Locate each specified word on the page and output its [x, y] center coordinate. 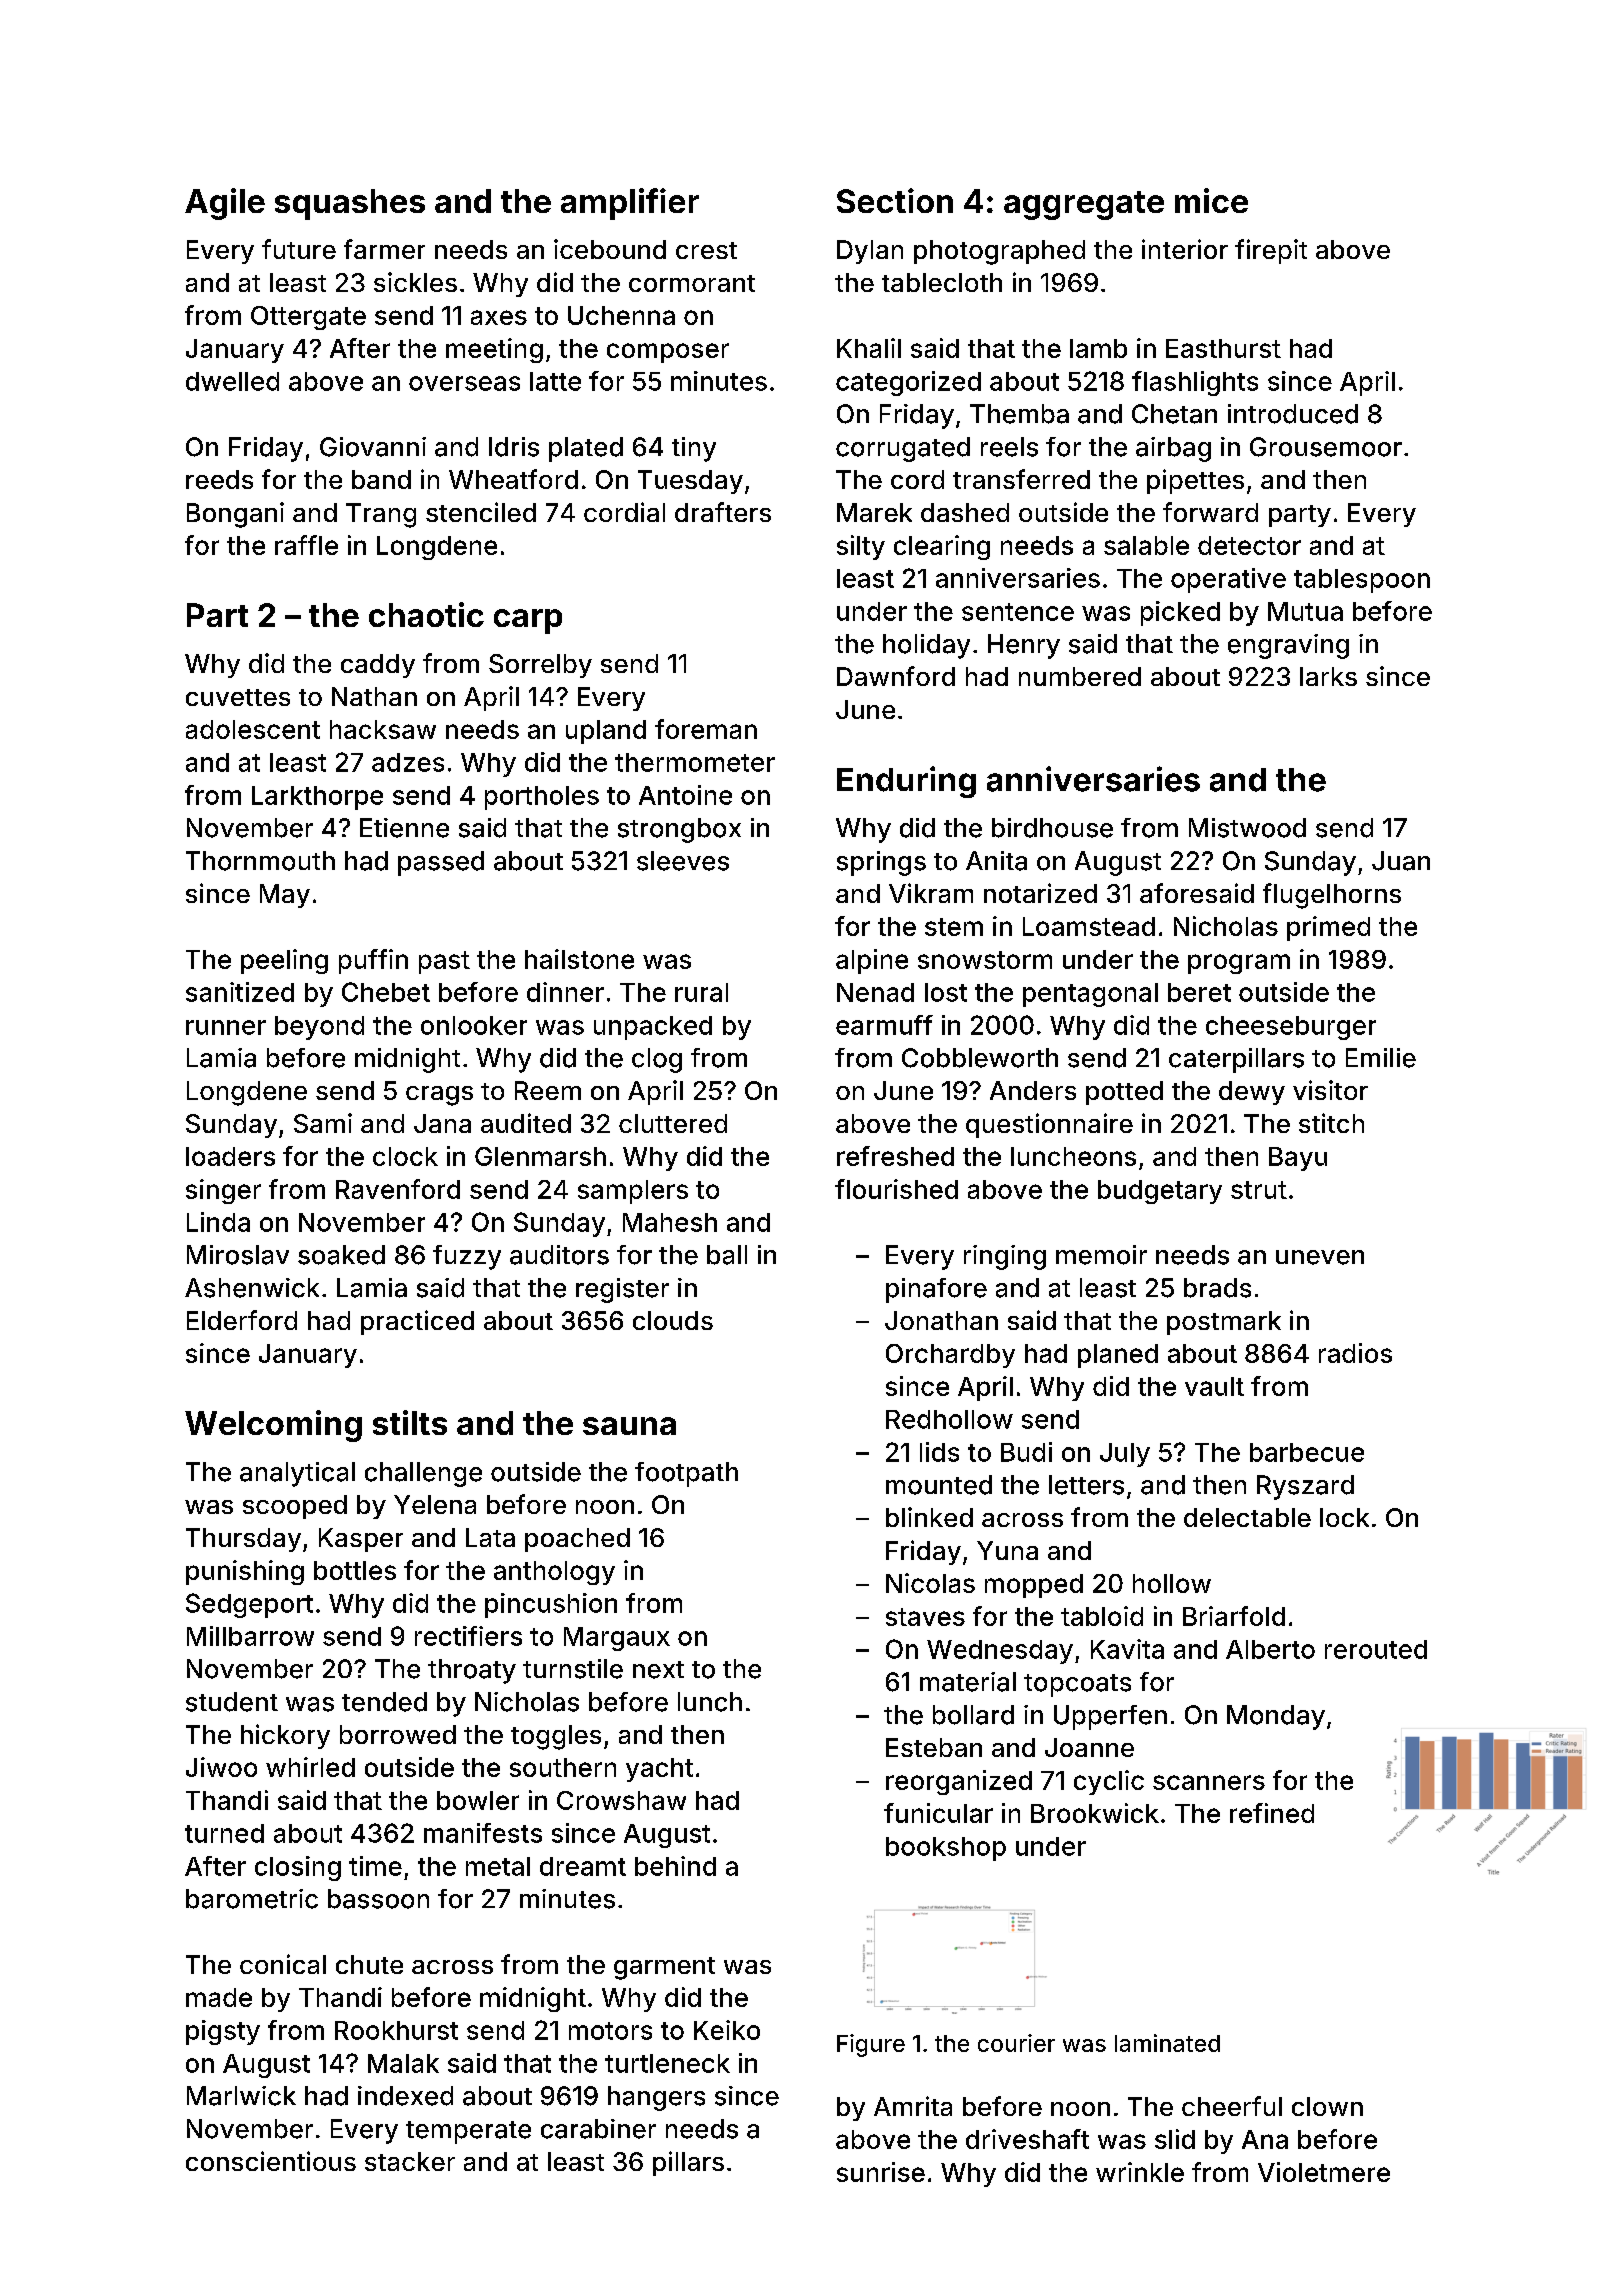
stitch [1331, 1123]
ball [727, 1255]
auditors [559, 1255]
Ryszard [1305, 1487]
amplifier [630, 204]
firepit [1271, 251]
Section [895, 200]
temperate [468, 2132]
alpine [872, 961]
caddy [378, 666]
